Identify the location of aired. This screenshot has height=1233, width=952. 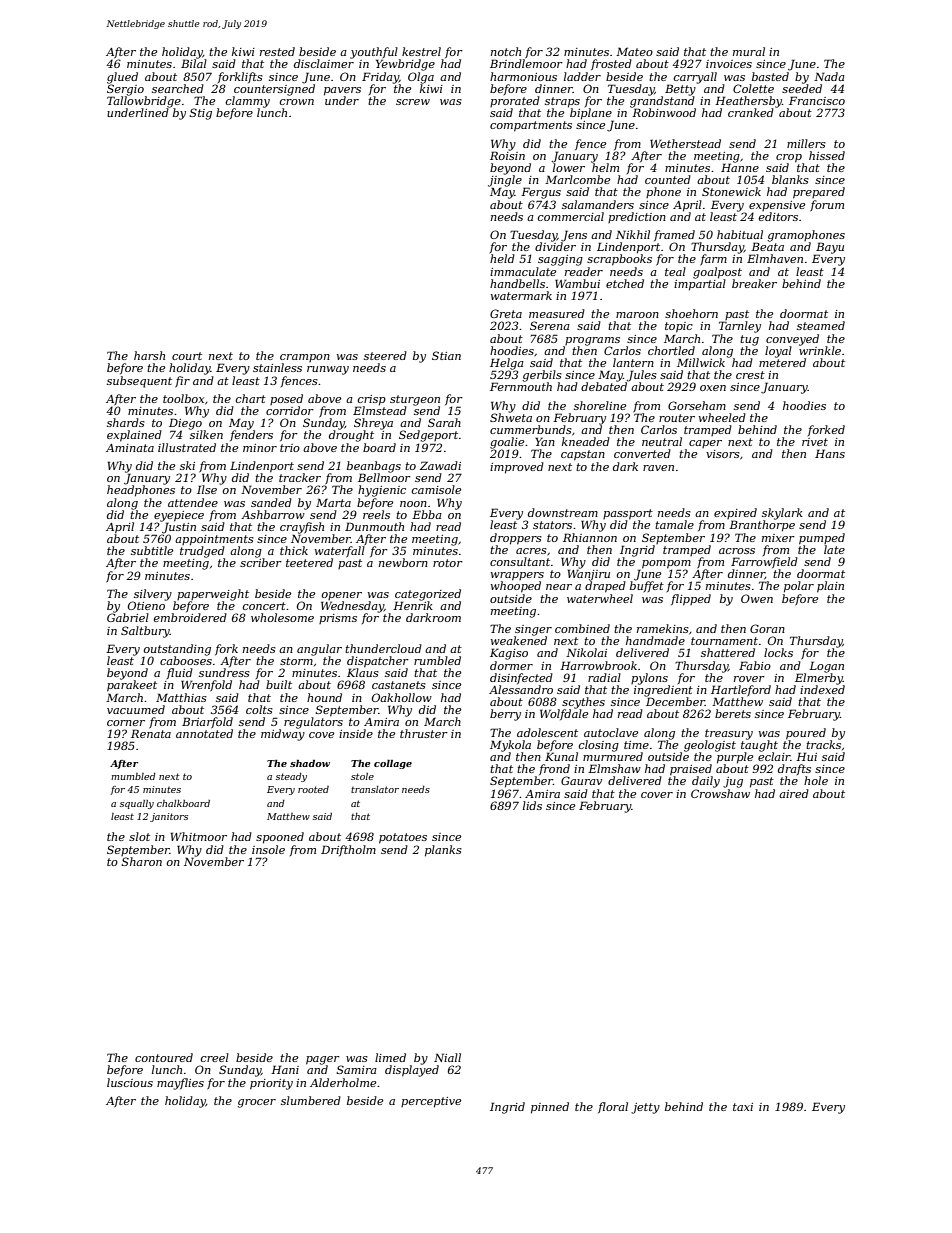
(794, 793).
